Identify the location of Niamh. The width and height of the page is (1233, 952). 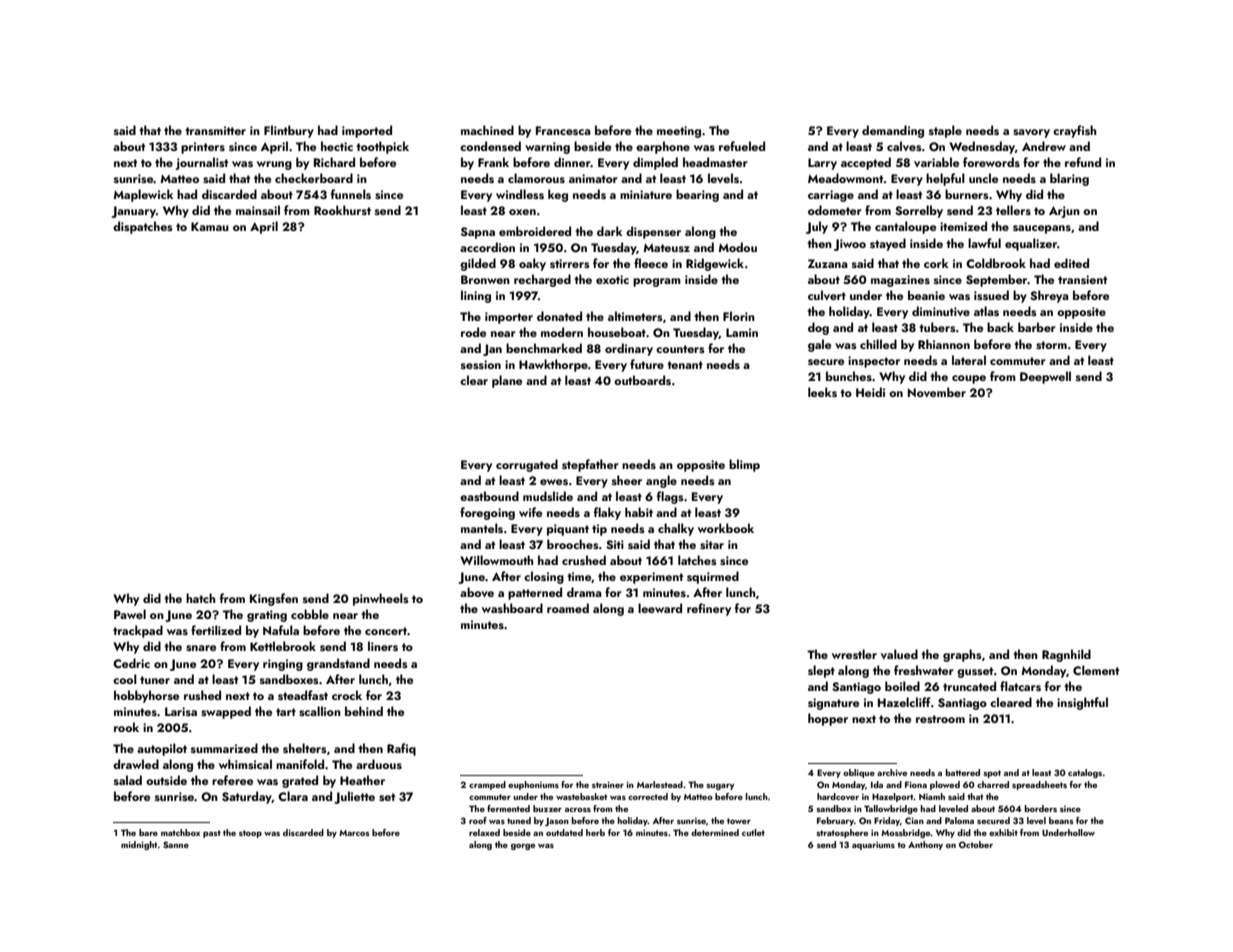
(932, 796).
